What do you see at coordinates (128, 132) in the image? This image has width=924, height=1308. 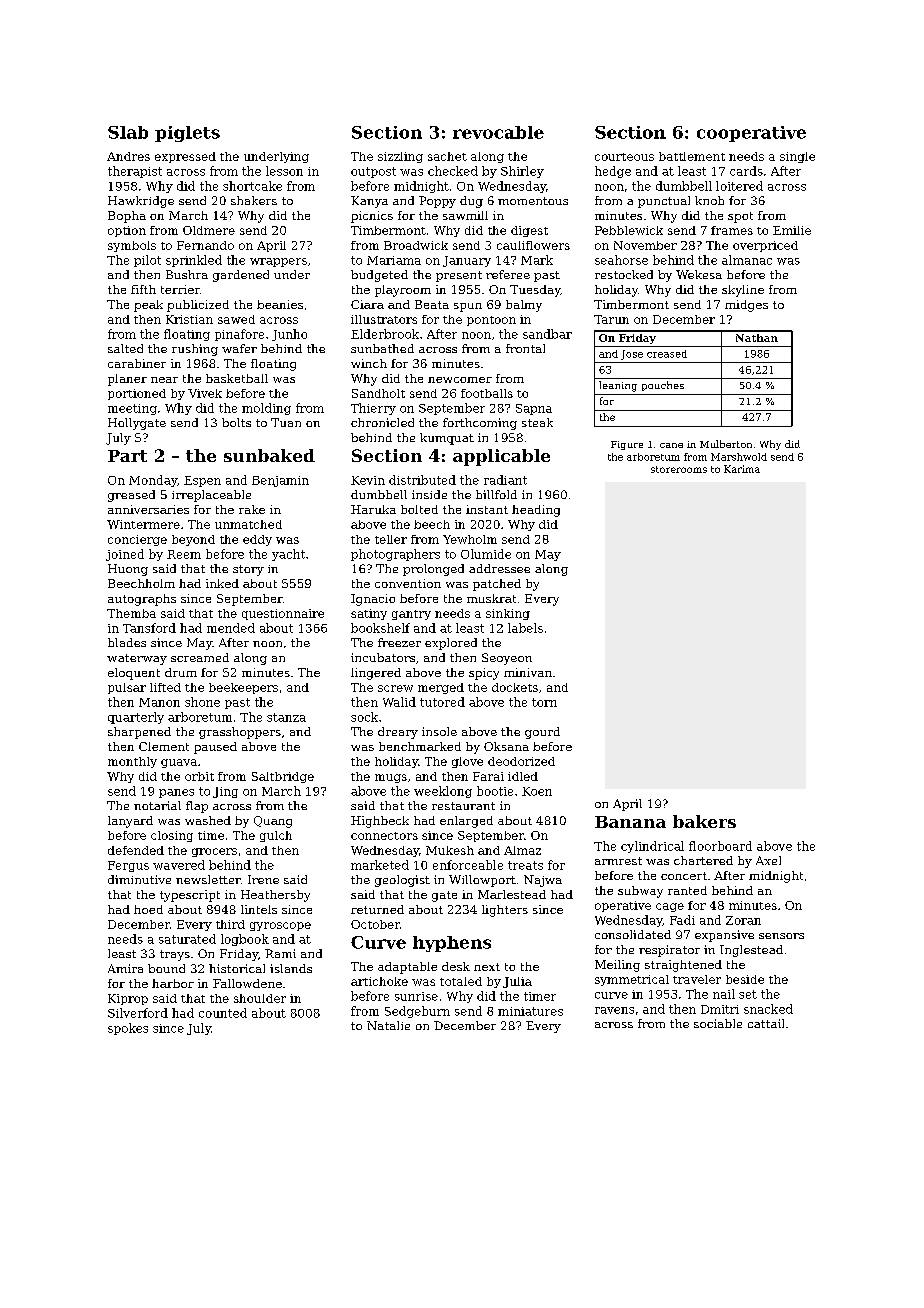 I see `Slab` at bounding box center [128, 132].
